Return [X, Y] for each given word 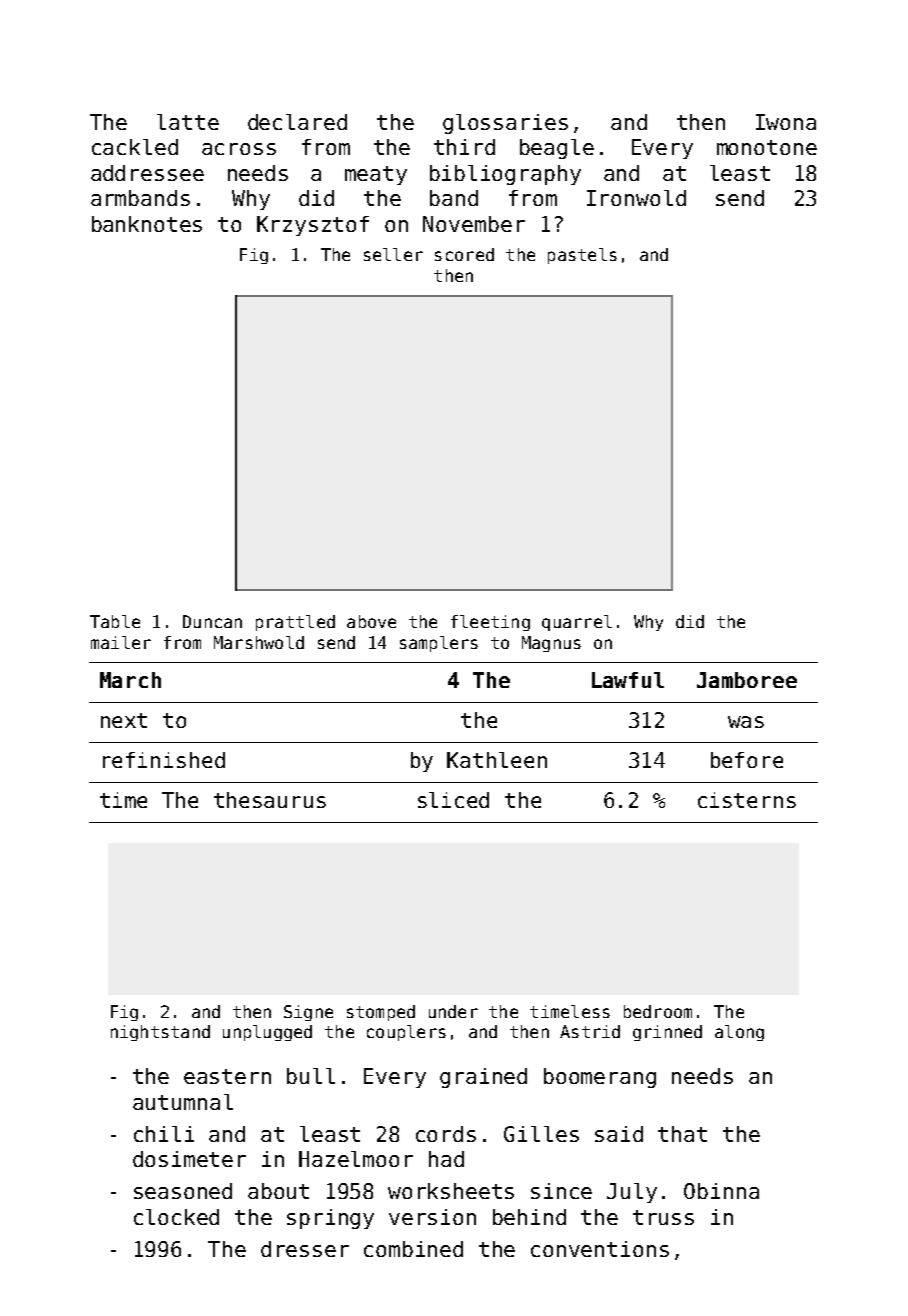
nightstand [160, 1033]
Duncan [212, 621]
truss [663, 1217]
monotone [767, 147]
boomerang [600, 1078]
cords [446, 1134]
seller [393, 254]
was [746, 722]
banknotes [147, 224]
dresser [305, 1249]
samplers [439, 644]
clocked [176, 1217]
